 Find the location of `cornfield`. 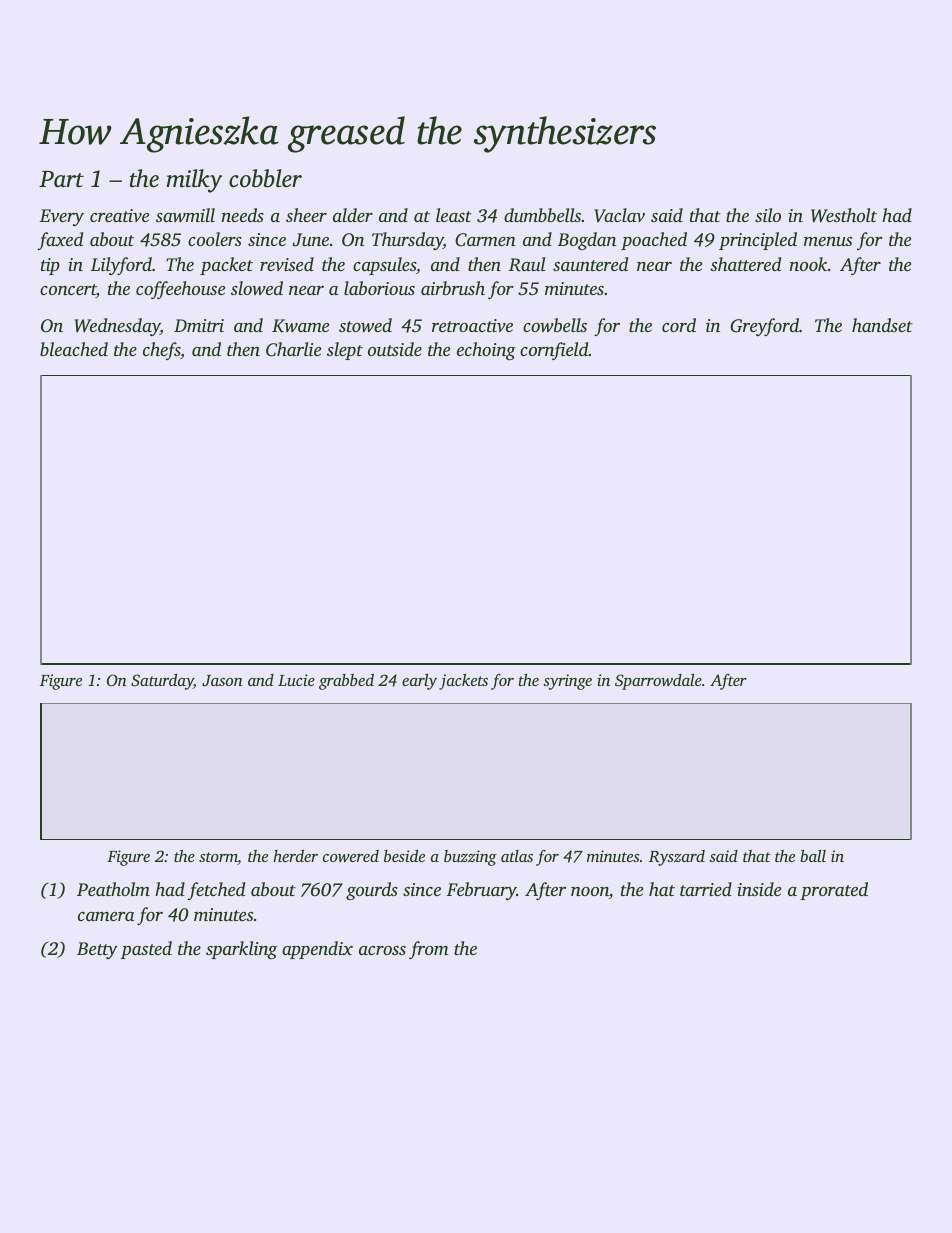

cornfield is located at coordinates (554, 351).
